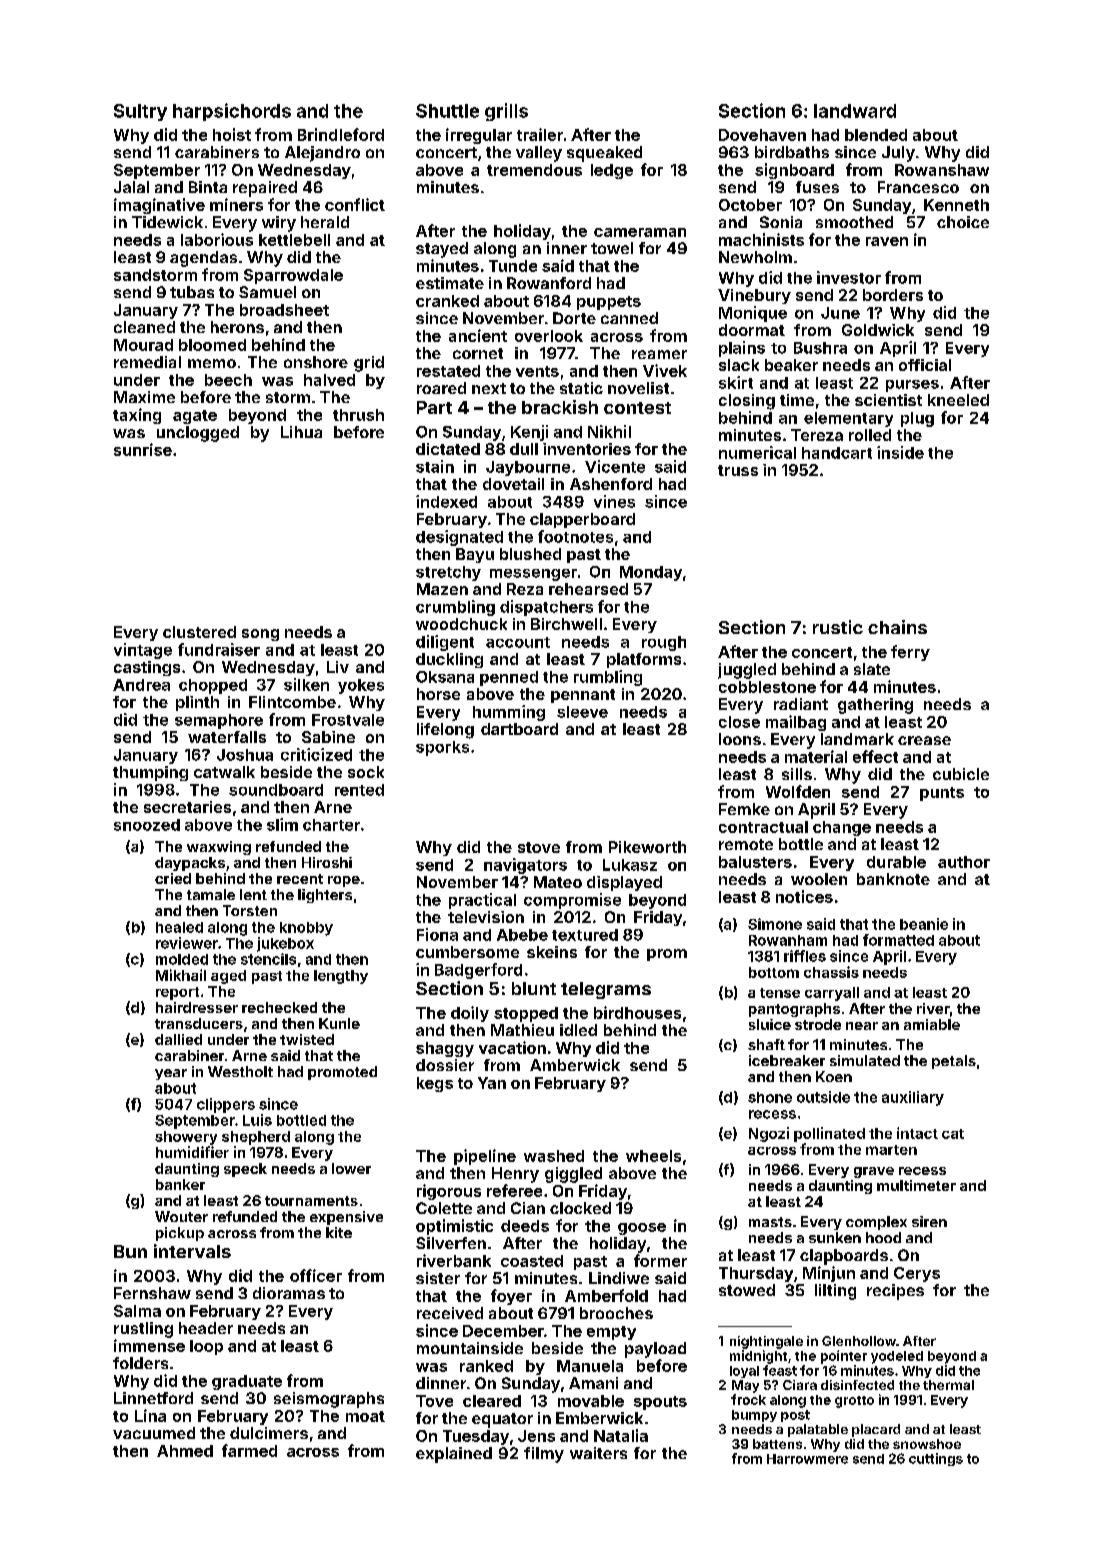  What do you see at coordinates (956, 205) in the document?
I see `Kenneth` at bounding box center [956, 205].
